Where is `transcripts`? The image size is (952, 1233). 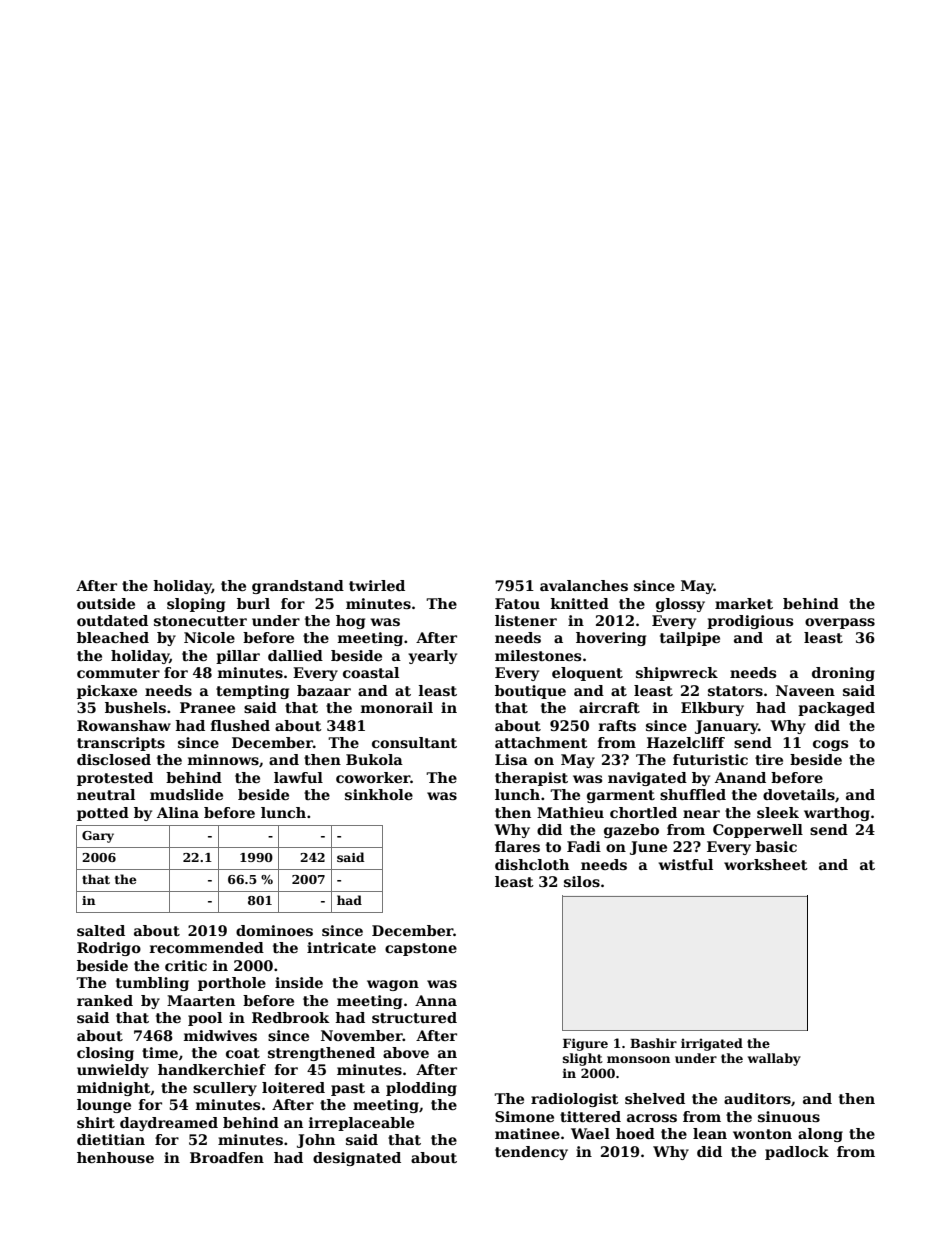
transcripts is located at coordinates (121, 744).
